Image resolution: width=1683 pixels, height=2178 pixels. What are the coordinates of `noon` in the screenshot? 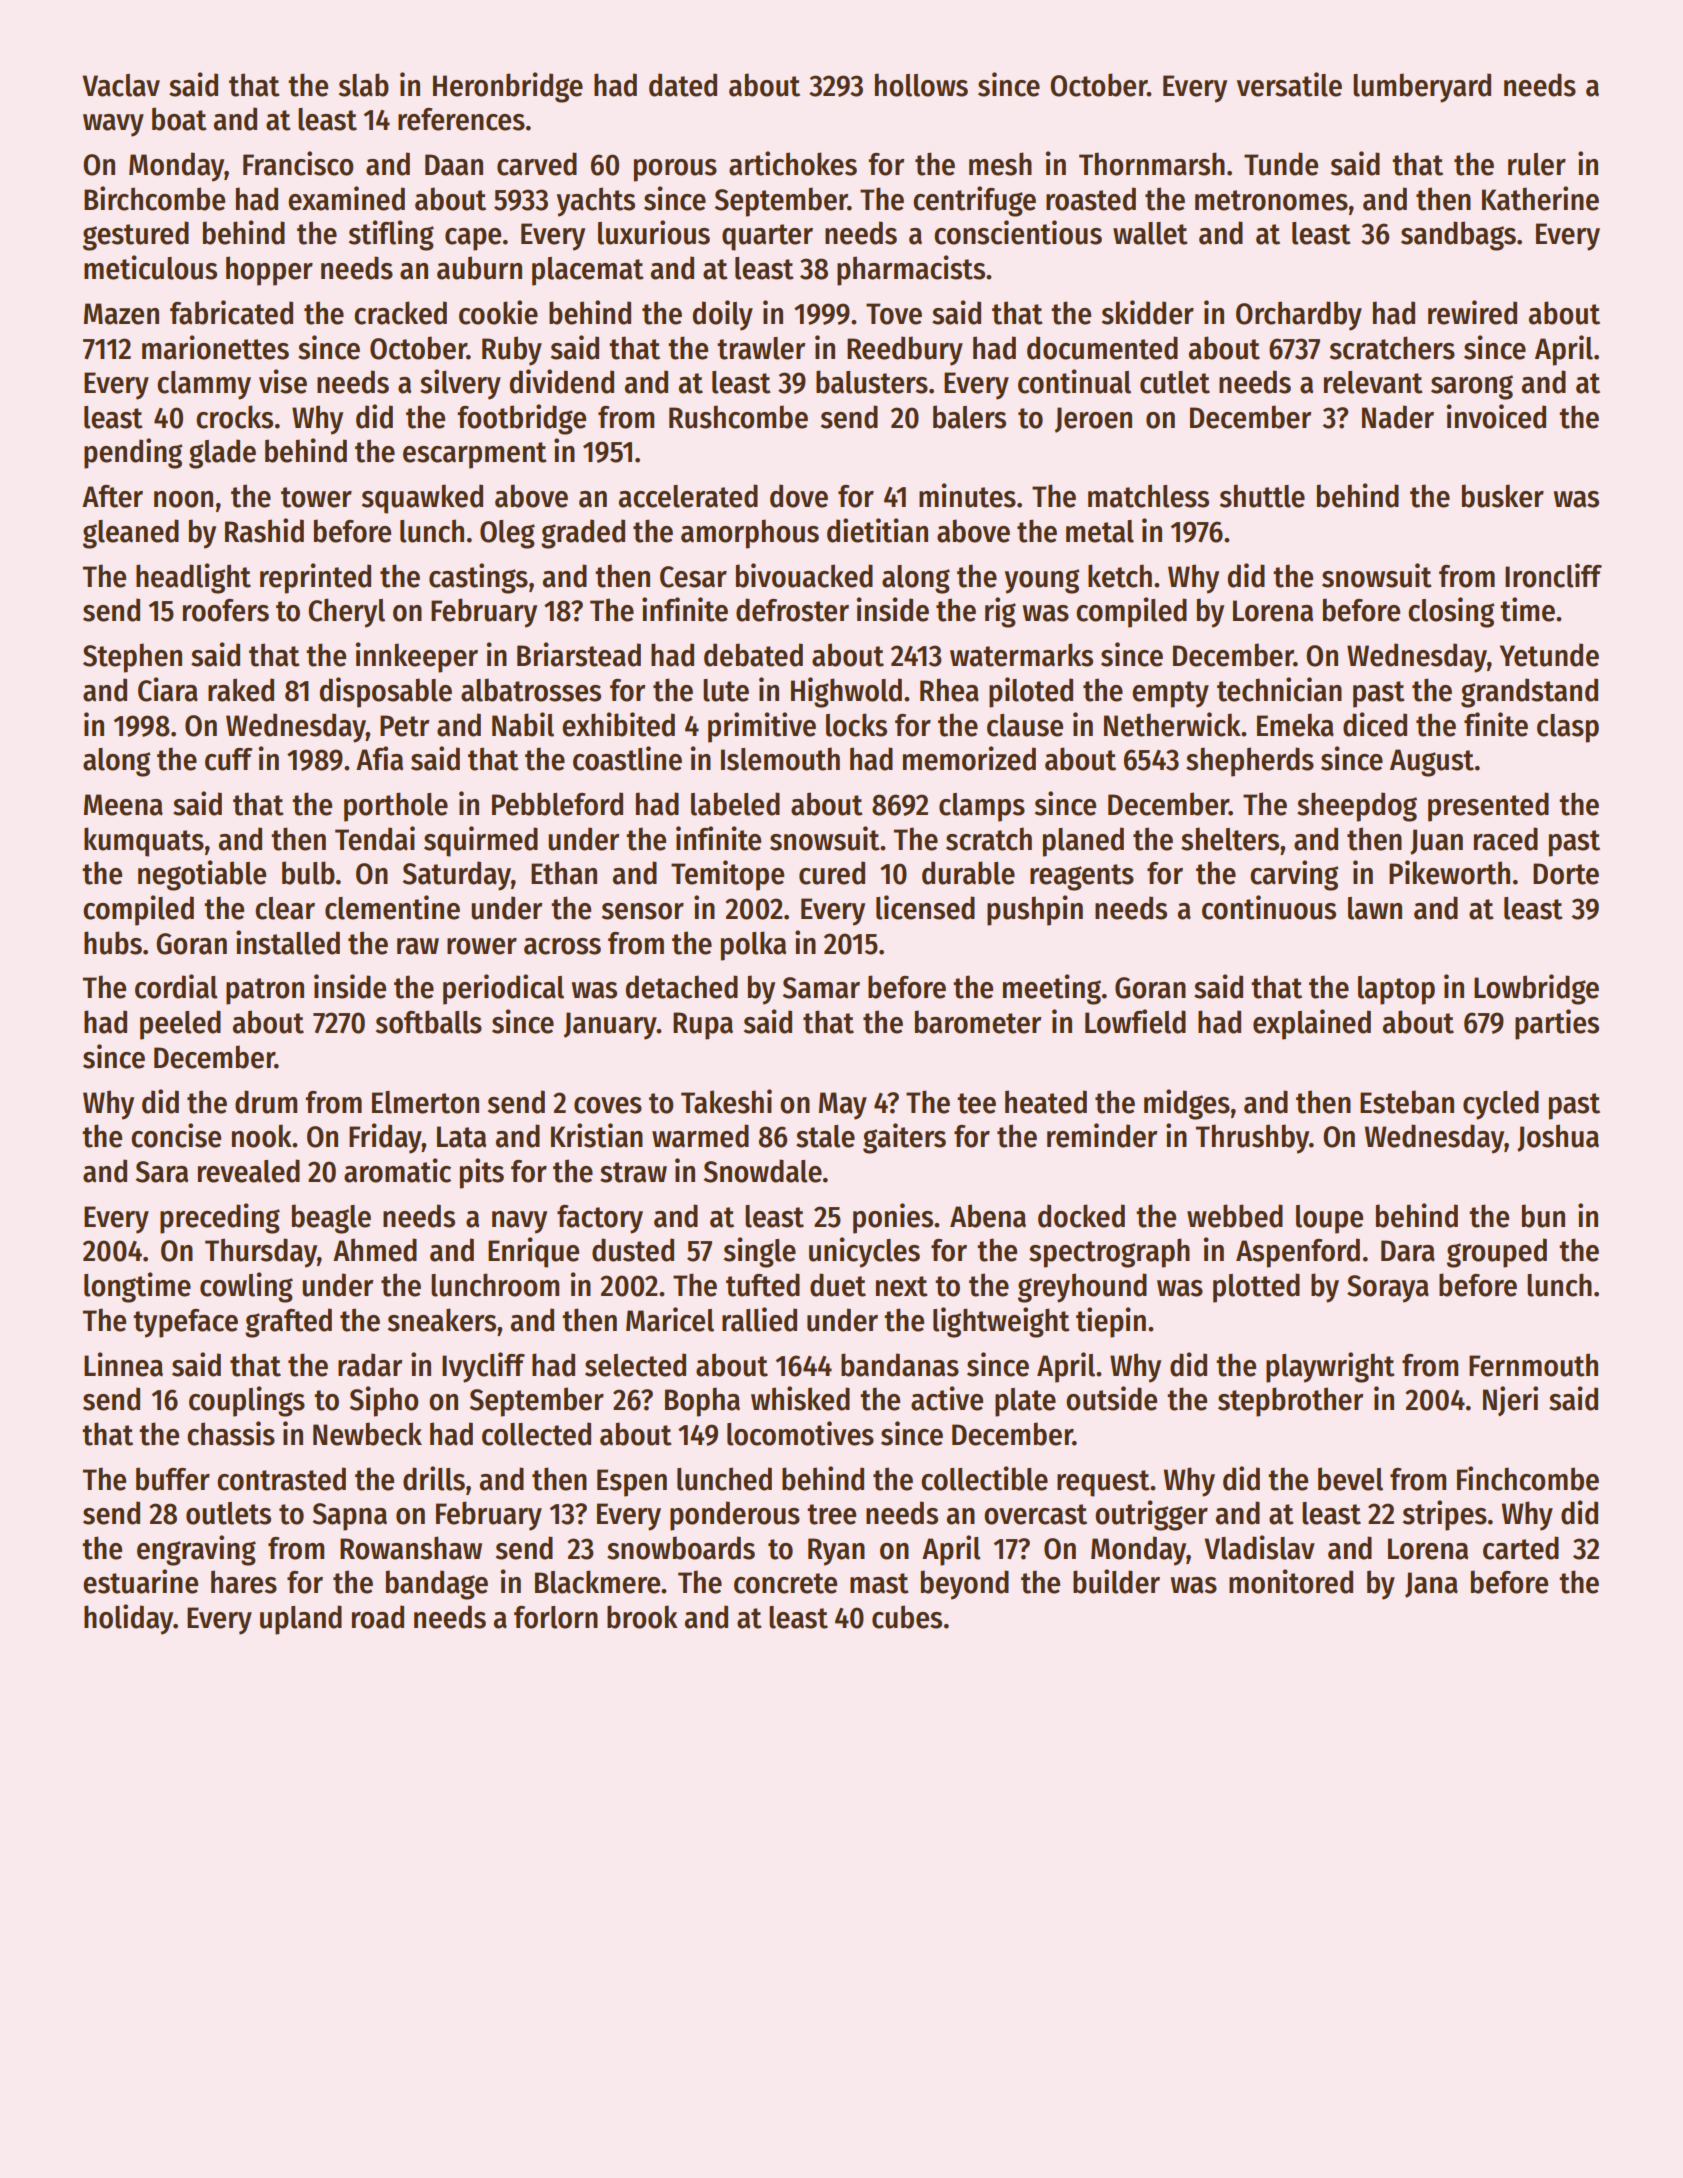 It's located at (183, 499).
